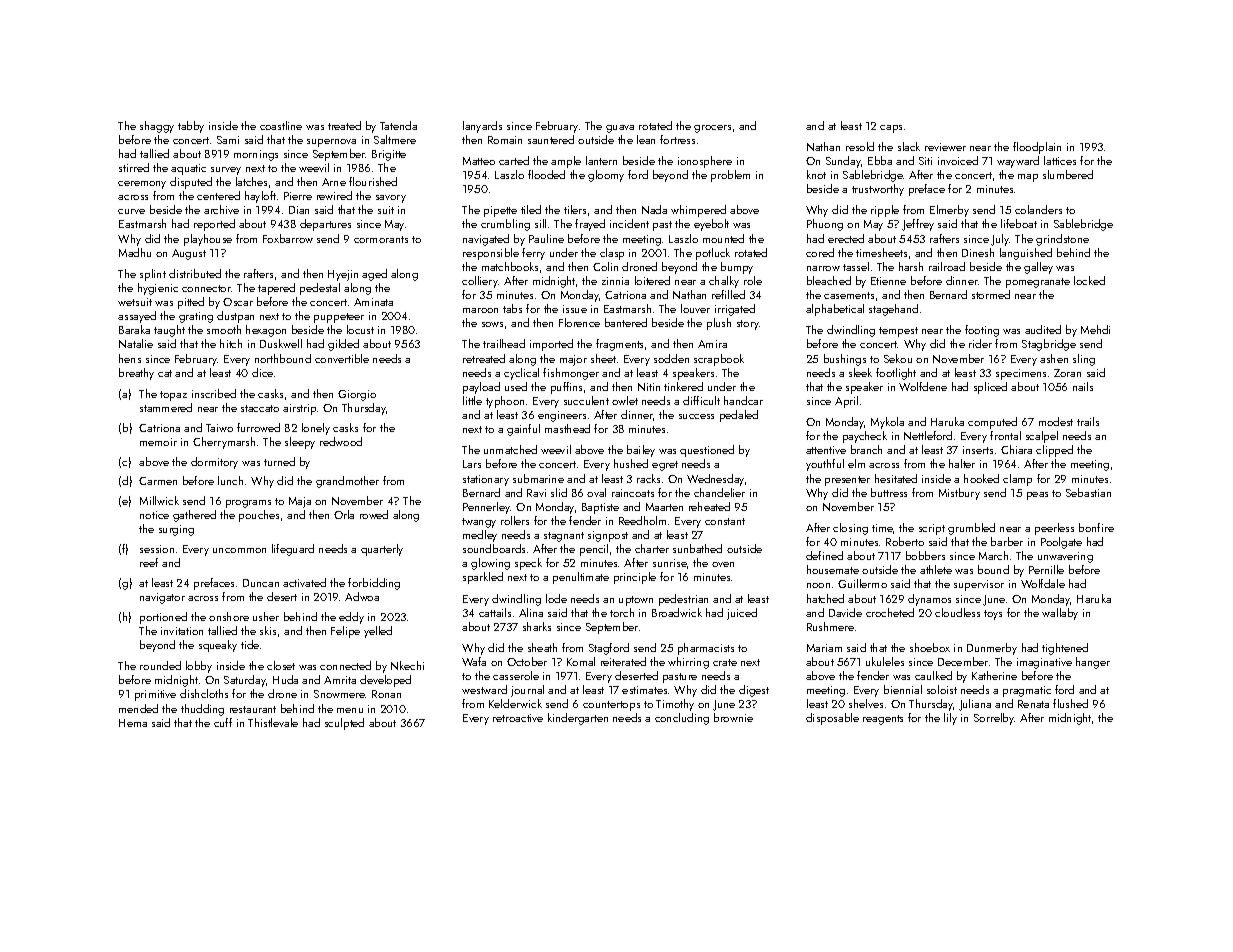 Image resolution: width=1233 pixels, height=952 pixels. I want to click on bobbers, so click(925, 555).
